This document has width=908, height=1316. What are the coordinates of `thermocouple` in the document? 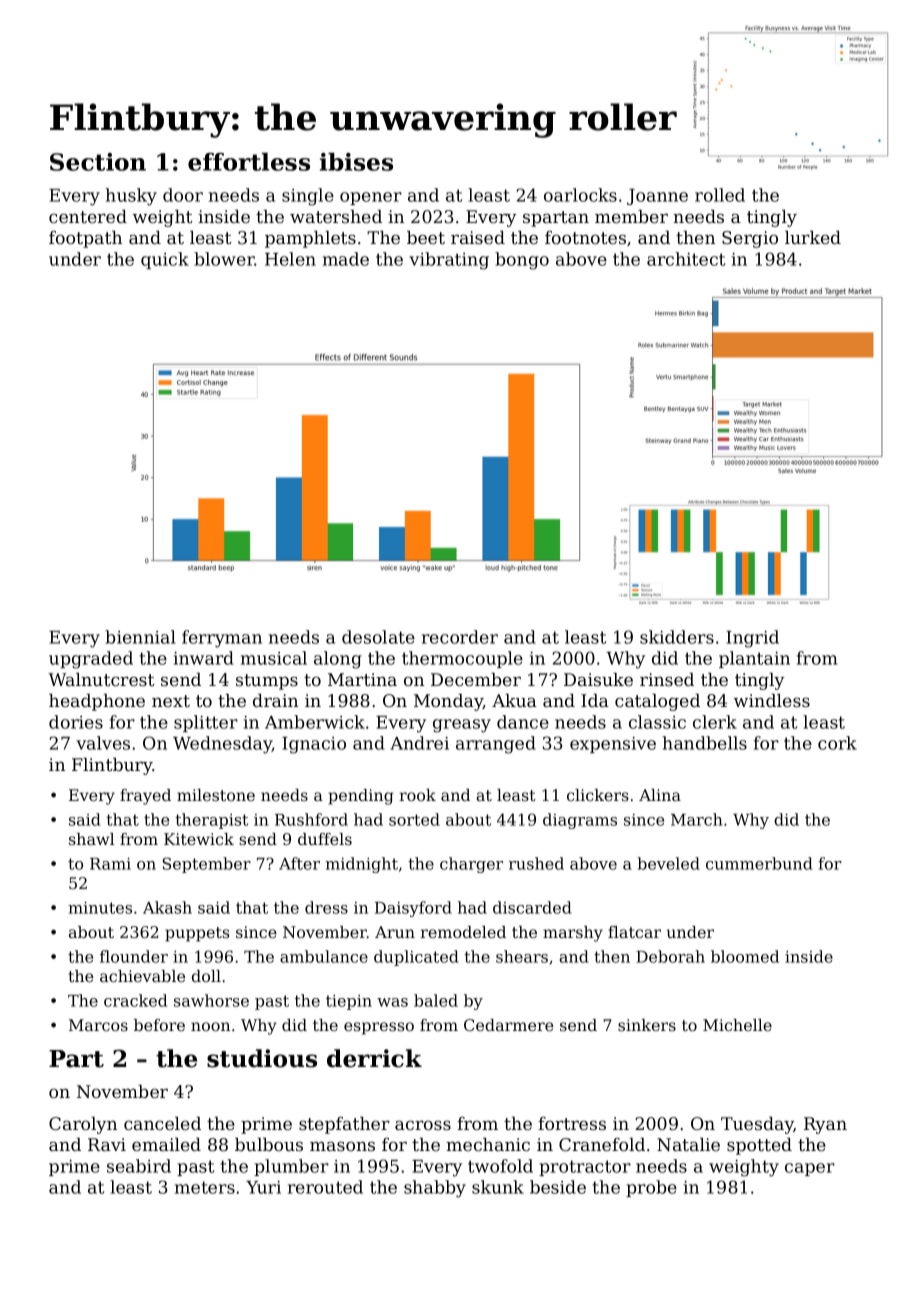 It's located at (462, 659).
